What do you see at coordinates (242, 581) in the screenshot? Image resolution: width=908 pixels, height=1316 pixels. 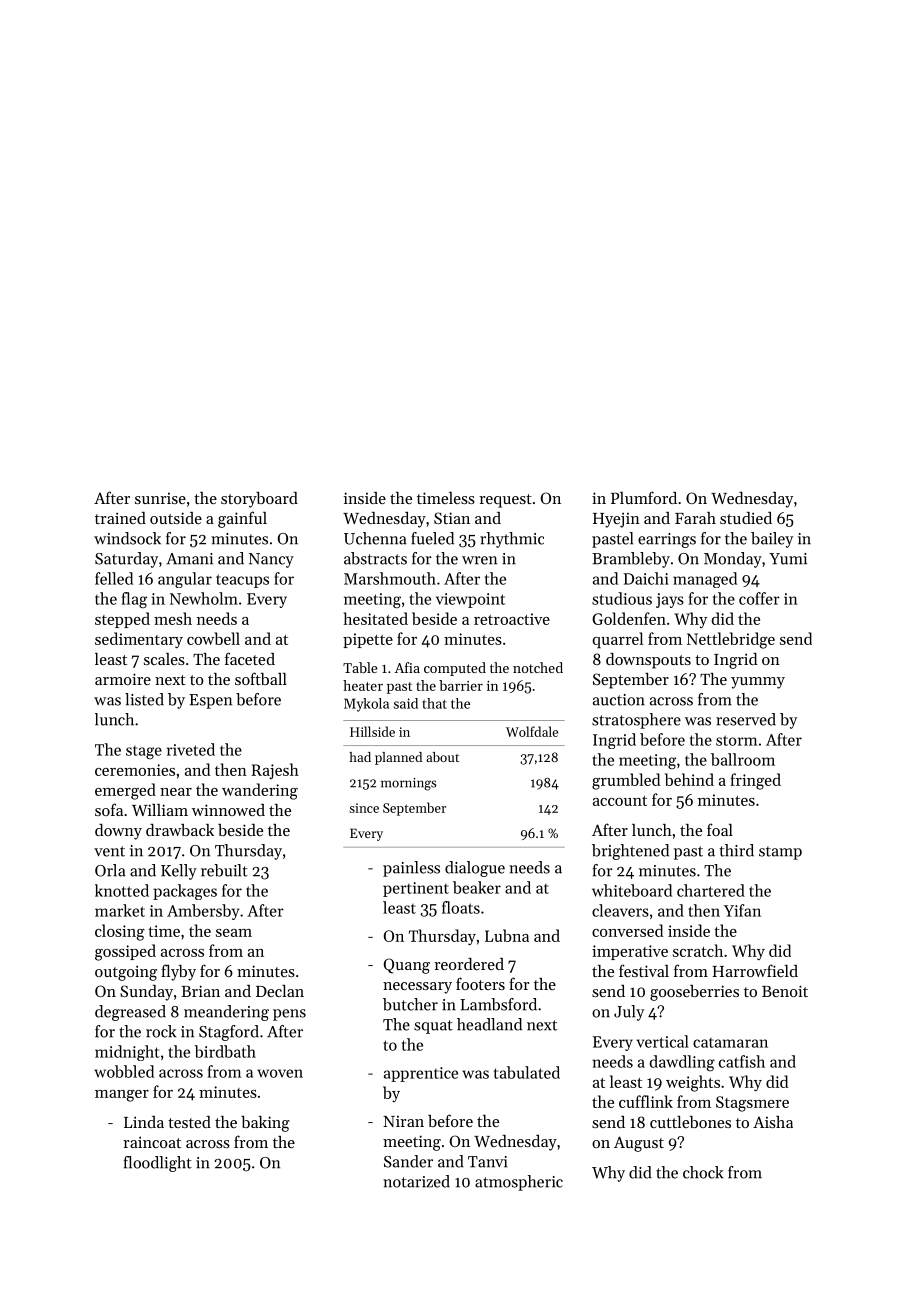 I see `teacups` at bounding box center [242, 581].
